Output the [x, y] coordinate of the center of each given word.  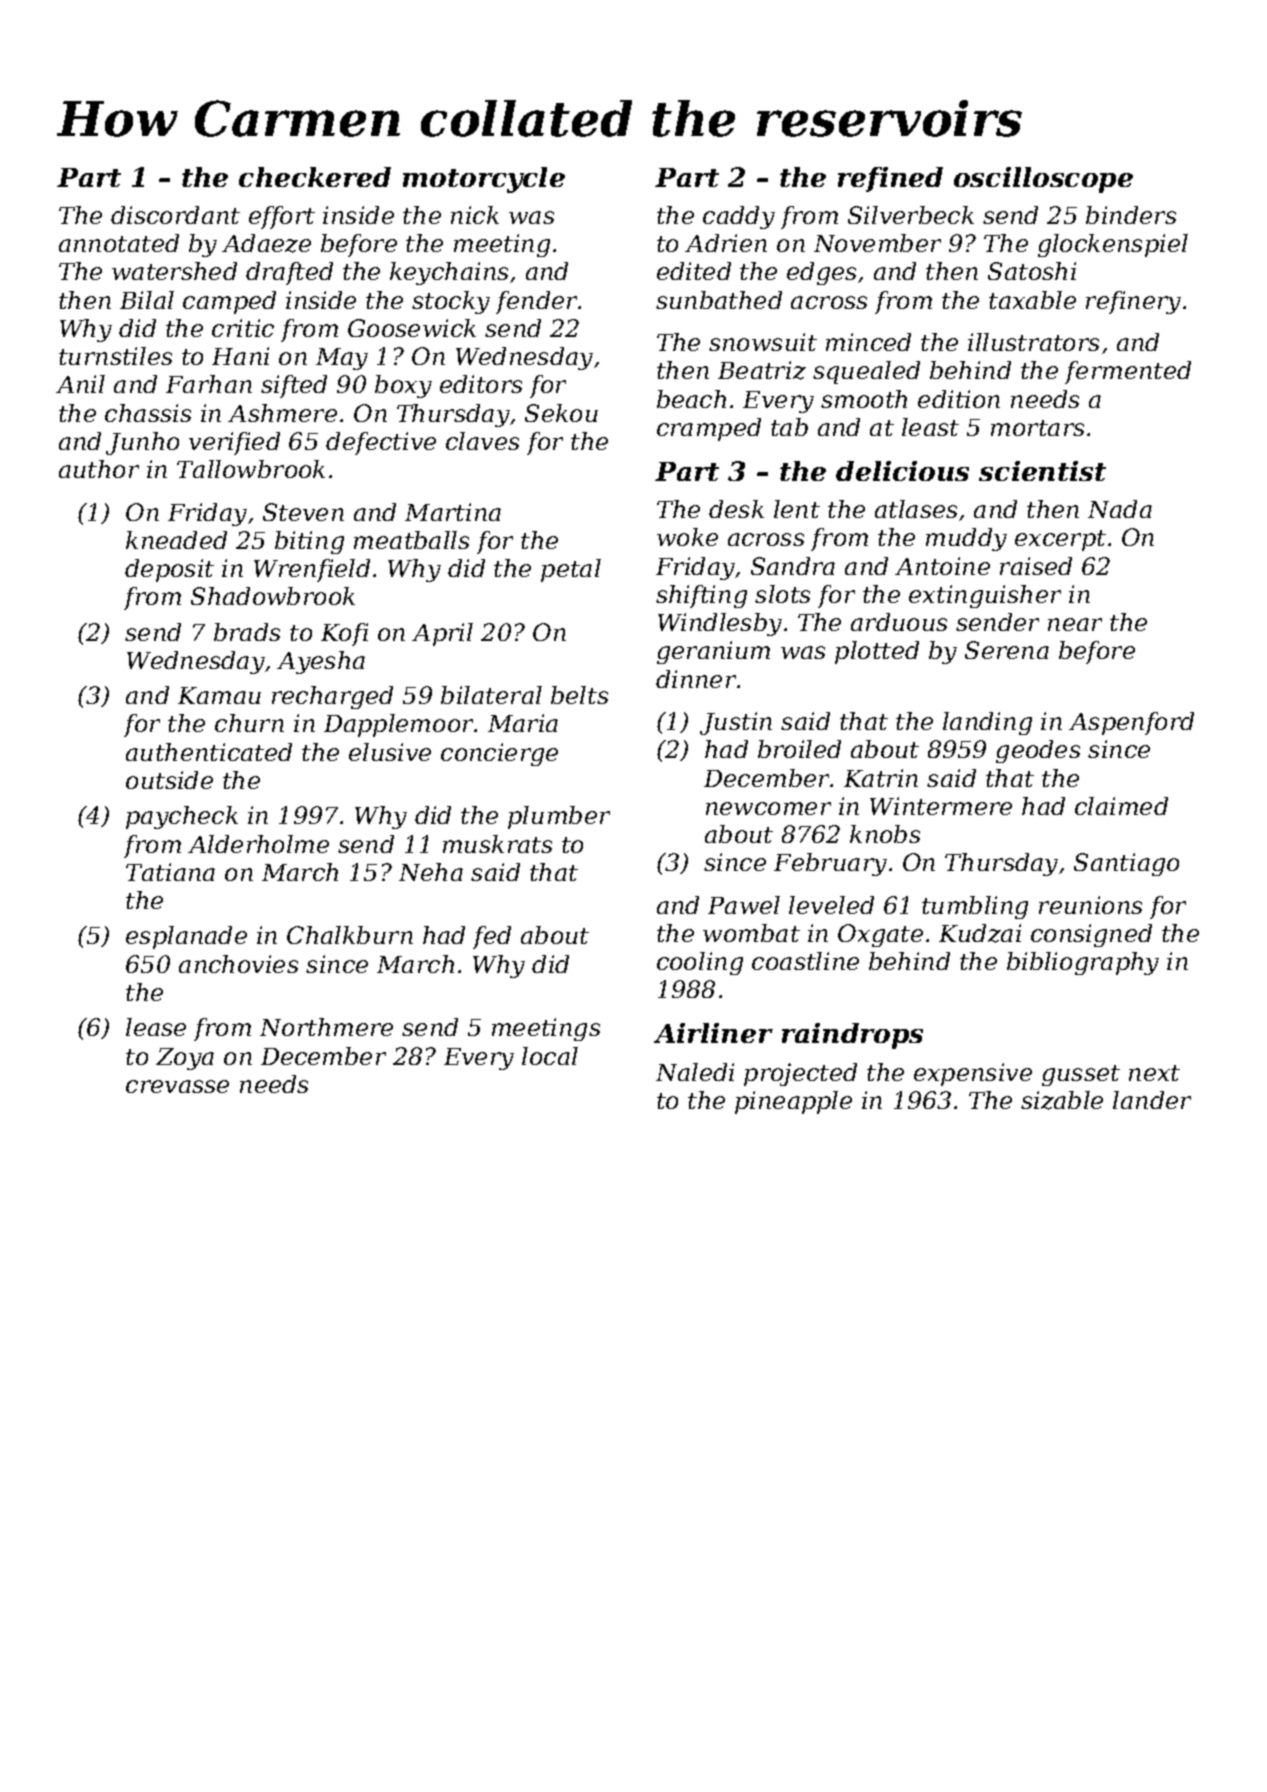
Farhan [209, 384]
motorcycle [484, 180]
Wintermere [941, 806]
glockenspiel [1113, 245]
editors [481, 384]
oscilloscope [1043, 180]
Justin [736, 723]
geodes [1038, 751]
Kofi [344, 634]
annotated [119, 243]
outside [169, 780]
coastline [805, 961]
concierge [499, 754]
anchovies [238, 964]
